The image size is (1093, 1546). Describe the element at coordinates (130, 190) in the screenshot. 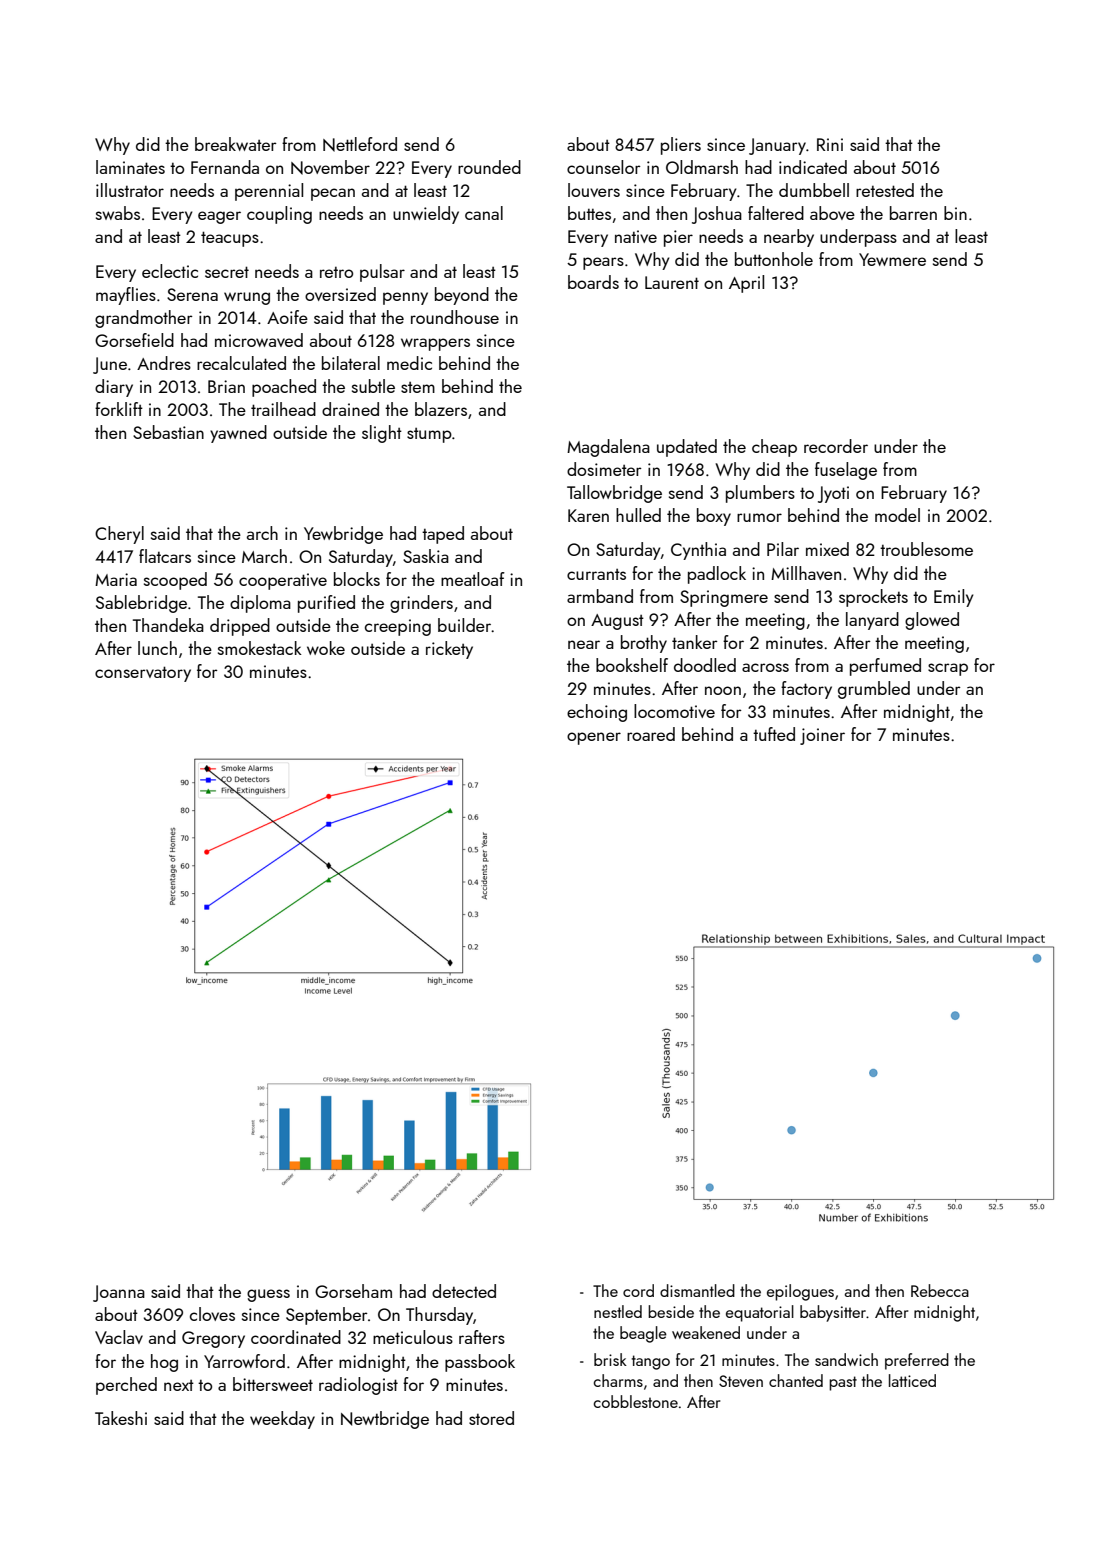

I see `illustrator` at that location.
